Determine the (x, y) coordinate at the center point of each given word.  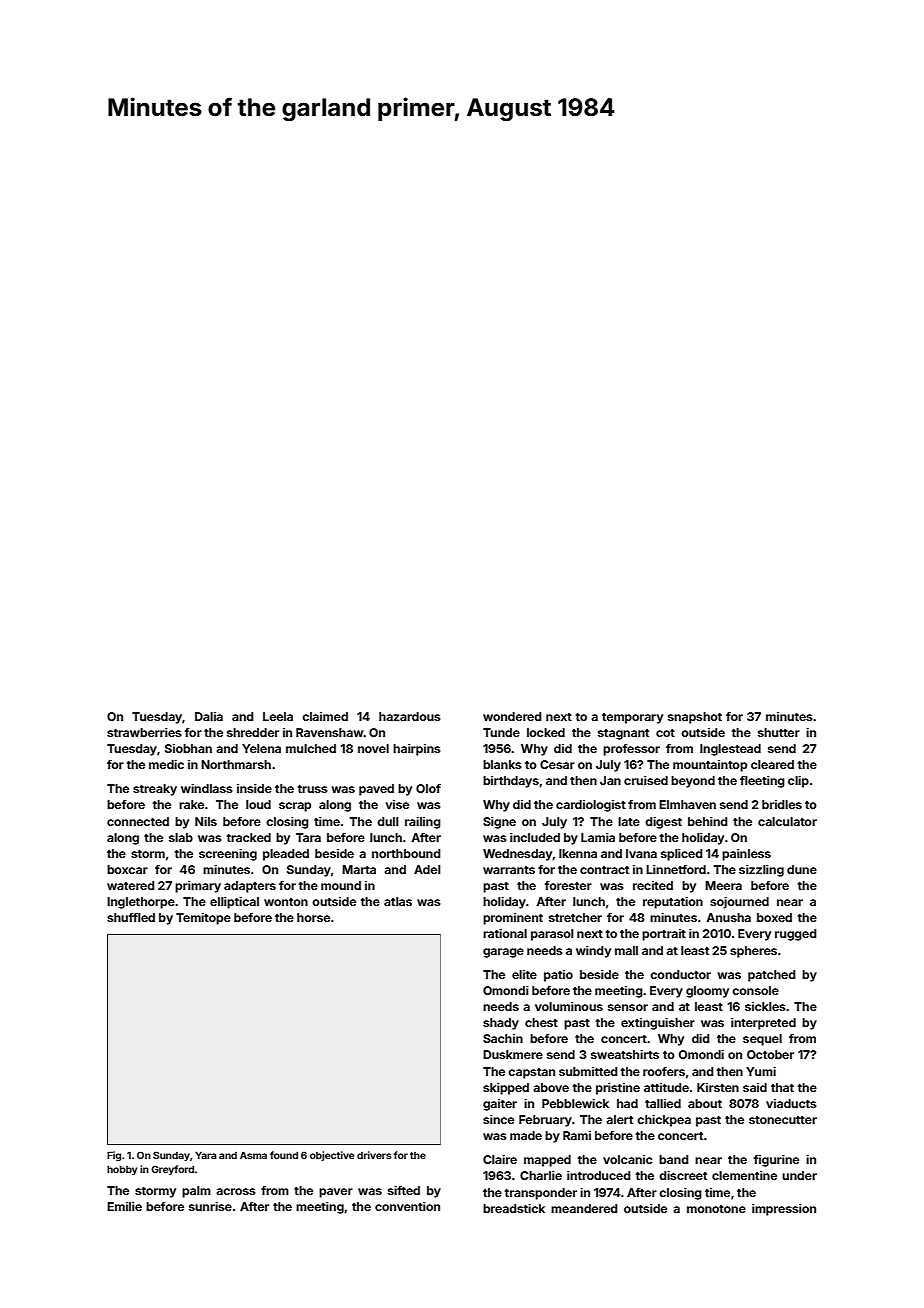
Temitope (203, 919)
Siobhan (188, 748)
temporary (632, 718)
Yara (206, 1155)
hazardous (410, 716)
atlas (398, 901)
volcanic (627, 1159)
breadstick (514, 1208)
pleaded (286, 855)
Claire (500, 1159)
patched (772, 976)
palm (196, 1192)
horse (313, 917)
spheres (753, 952)
